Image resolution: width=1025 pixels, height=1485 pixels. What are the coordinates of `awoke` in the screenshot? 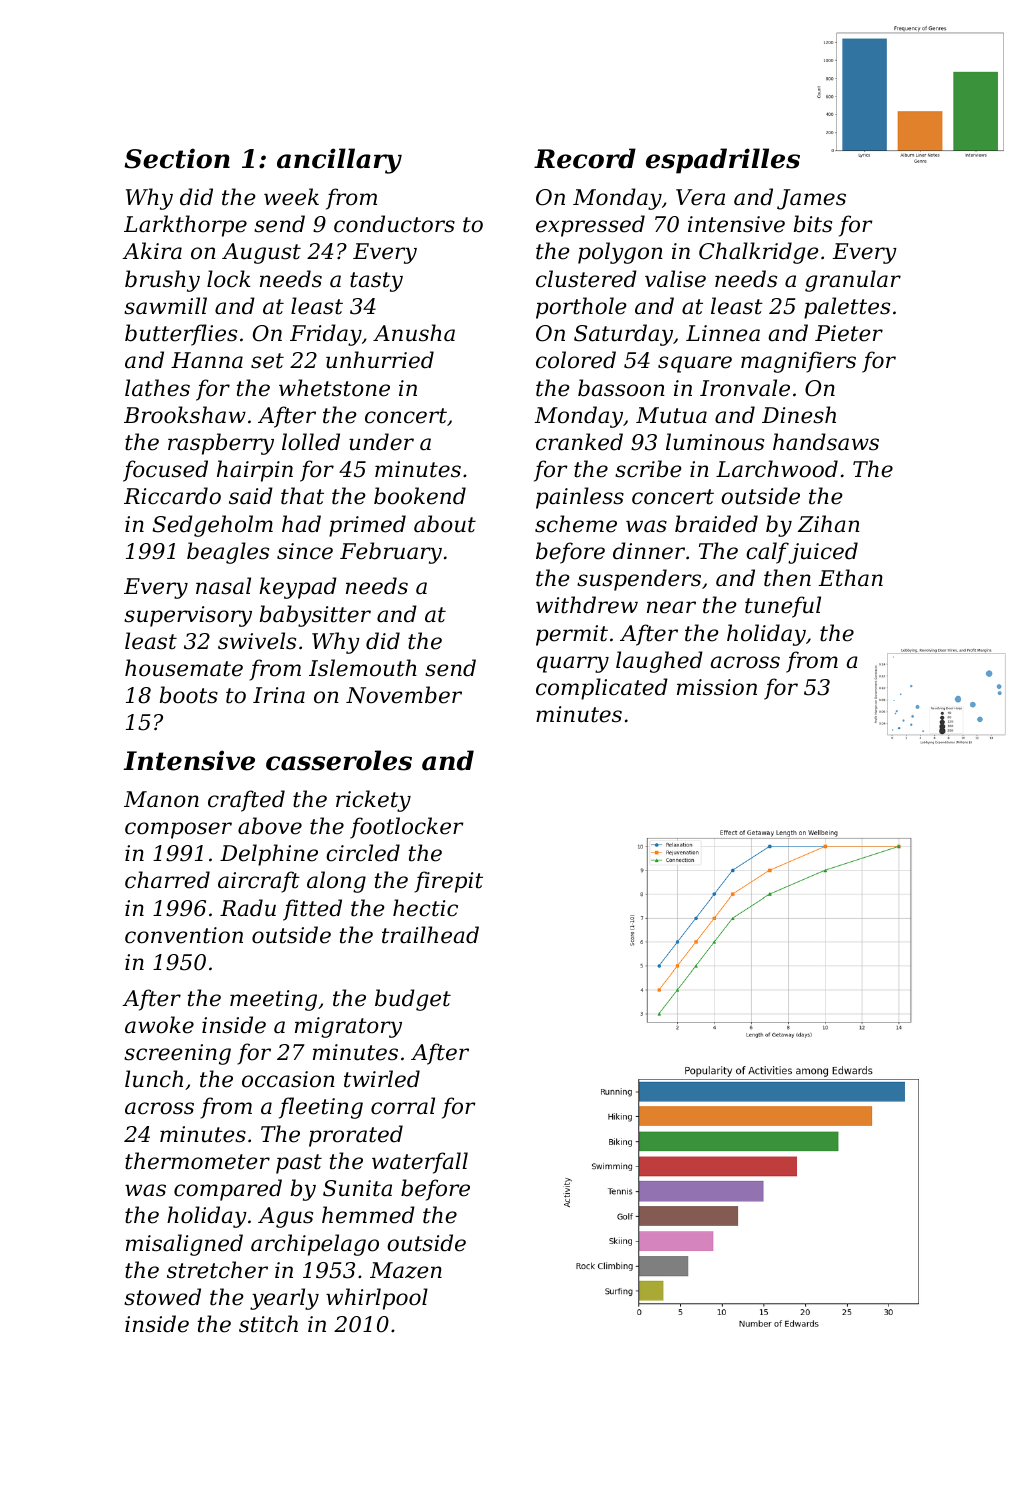 It's located at (159, 1025).
